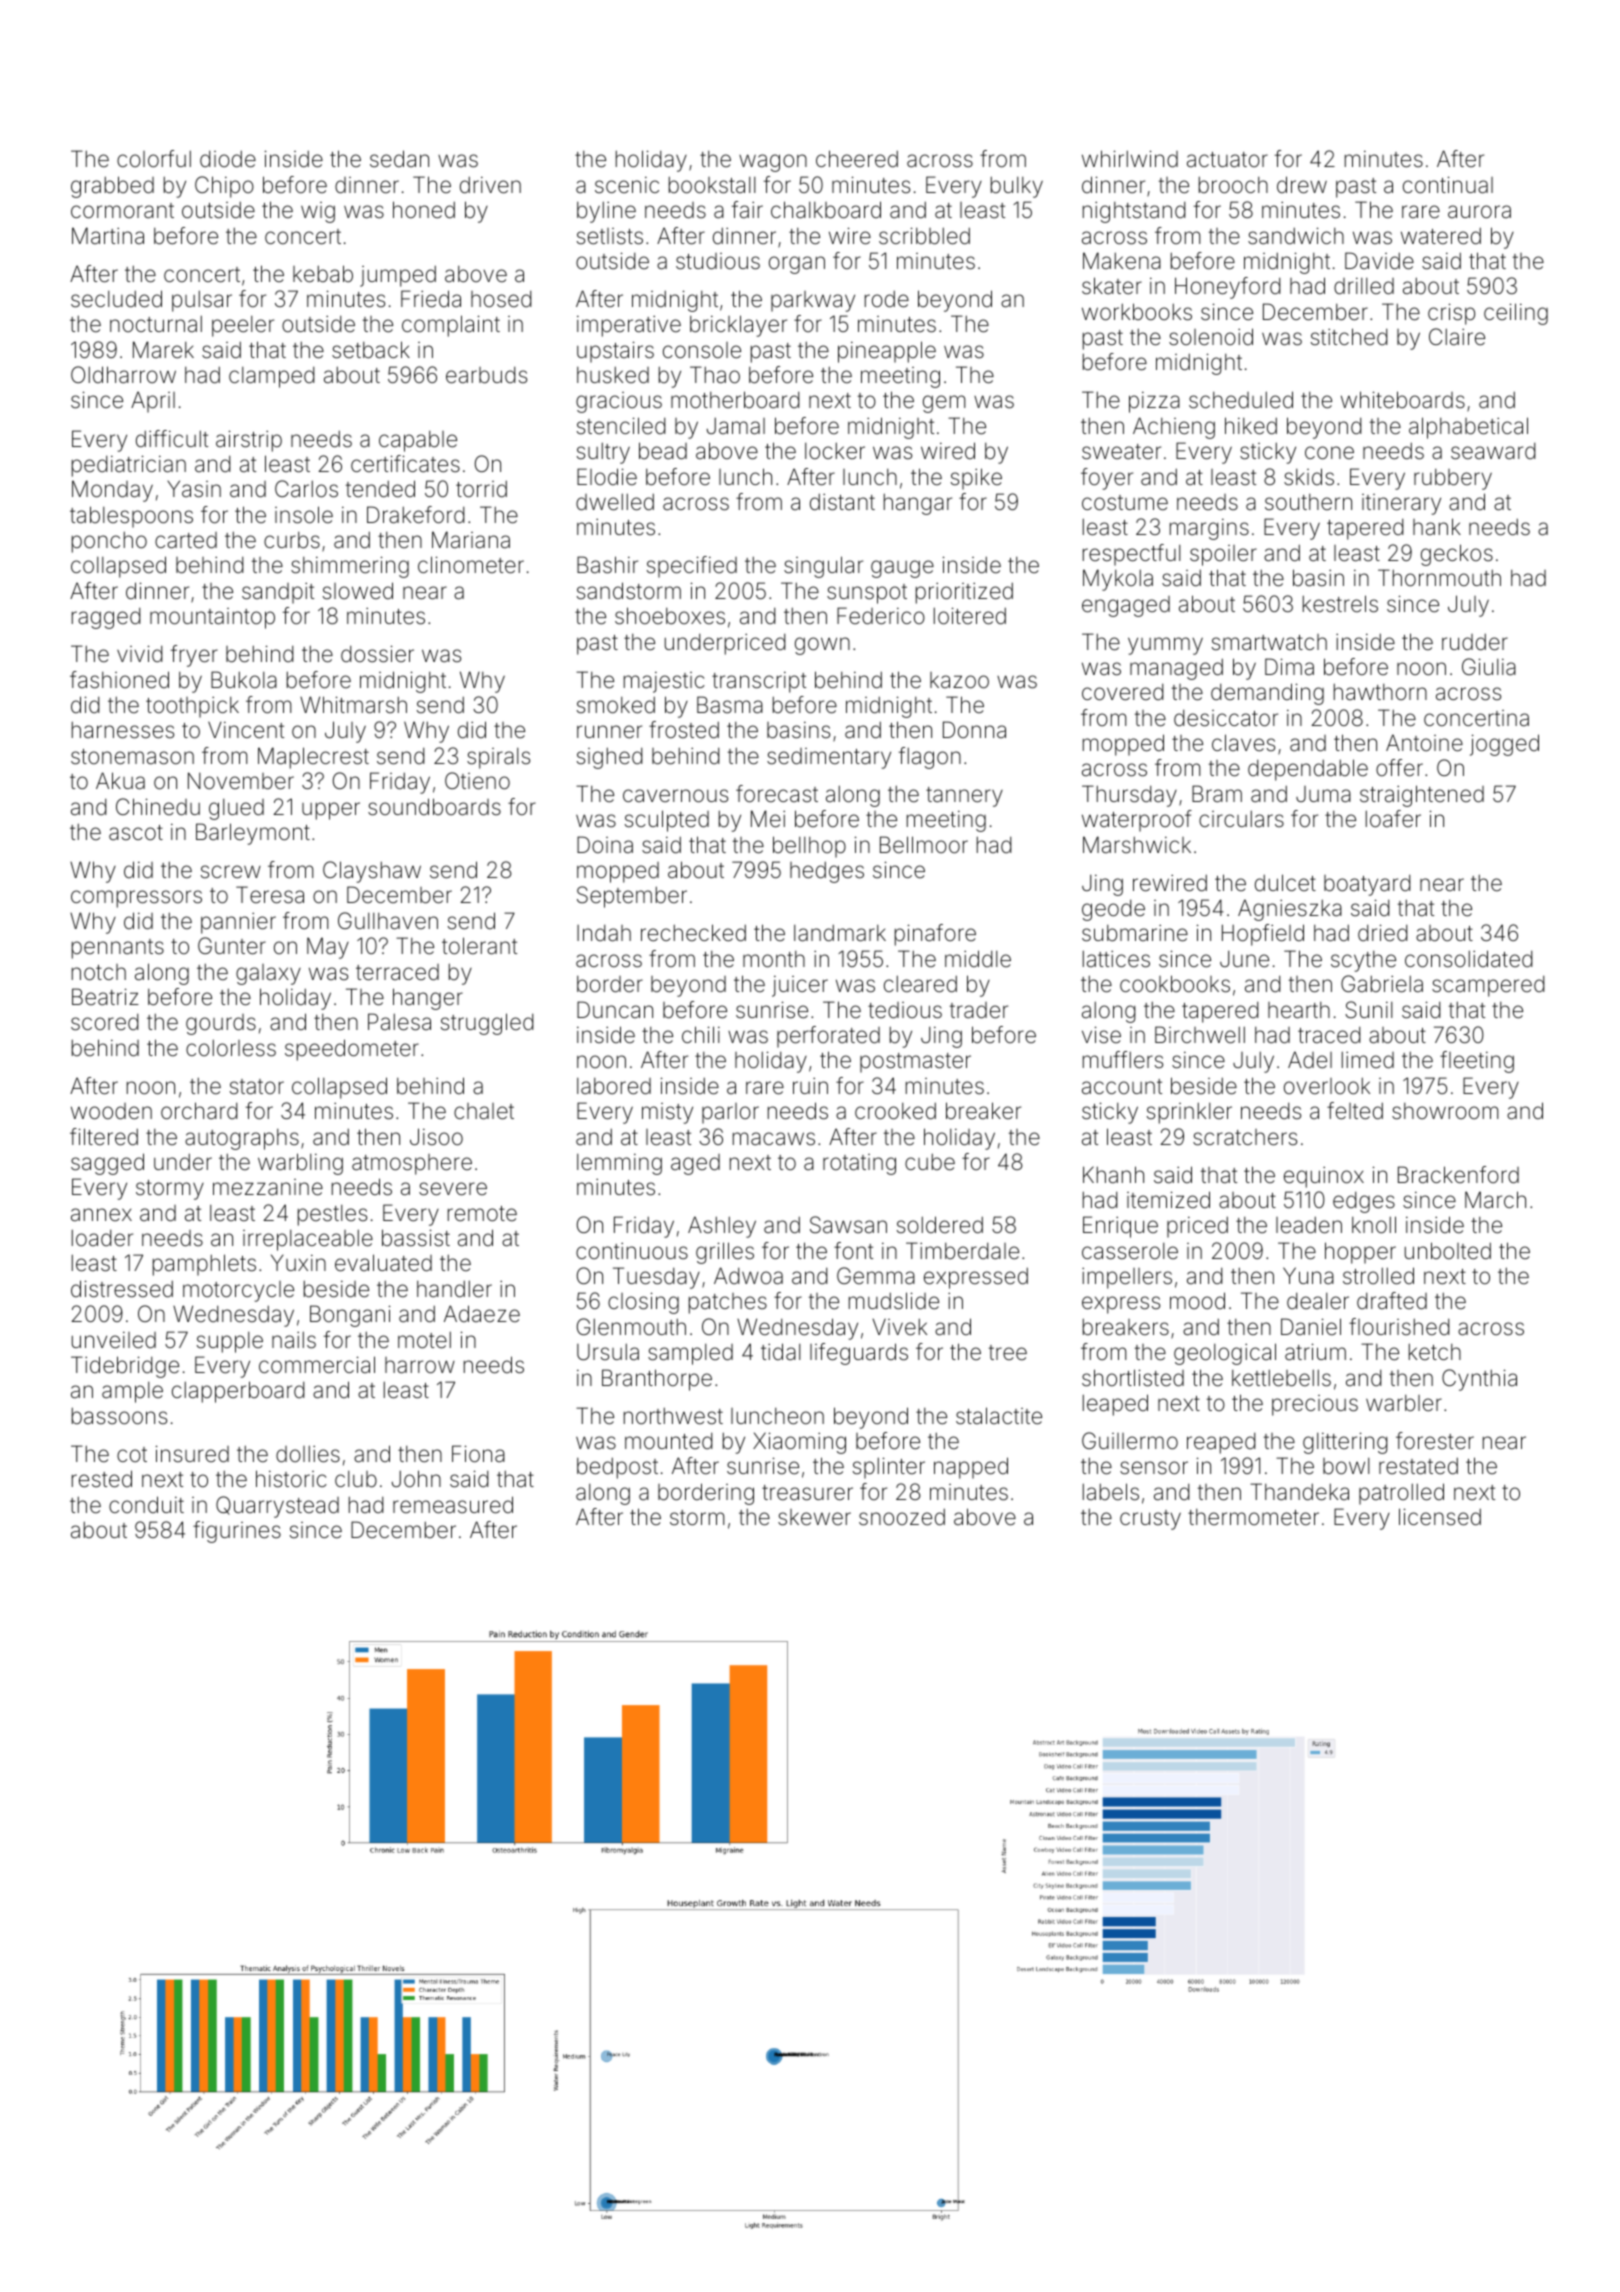  What do you see at coordinates (237, 1532) in the document?
I see `figurines` at bounding box center [237, 1532].
